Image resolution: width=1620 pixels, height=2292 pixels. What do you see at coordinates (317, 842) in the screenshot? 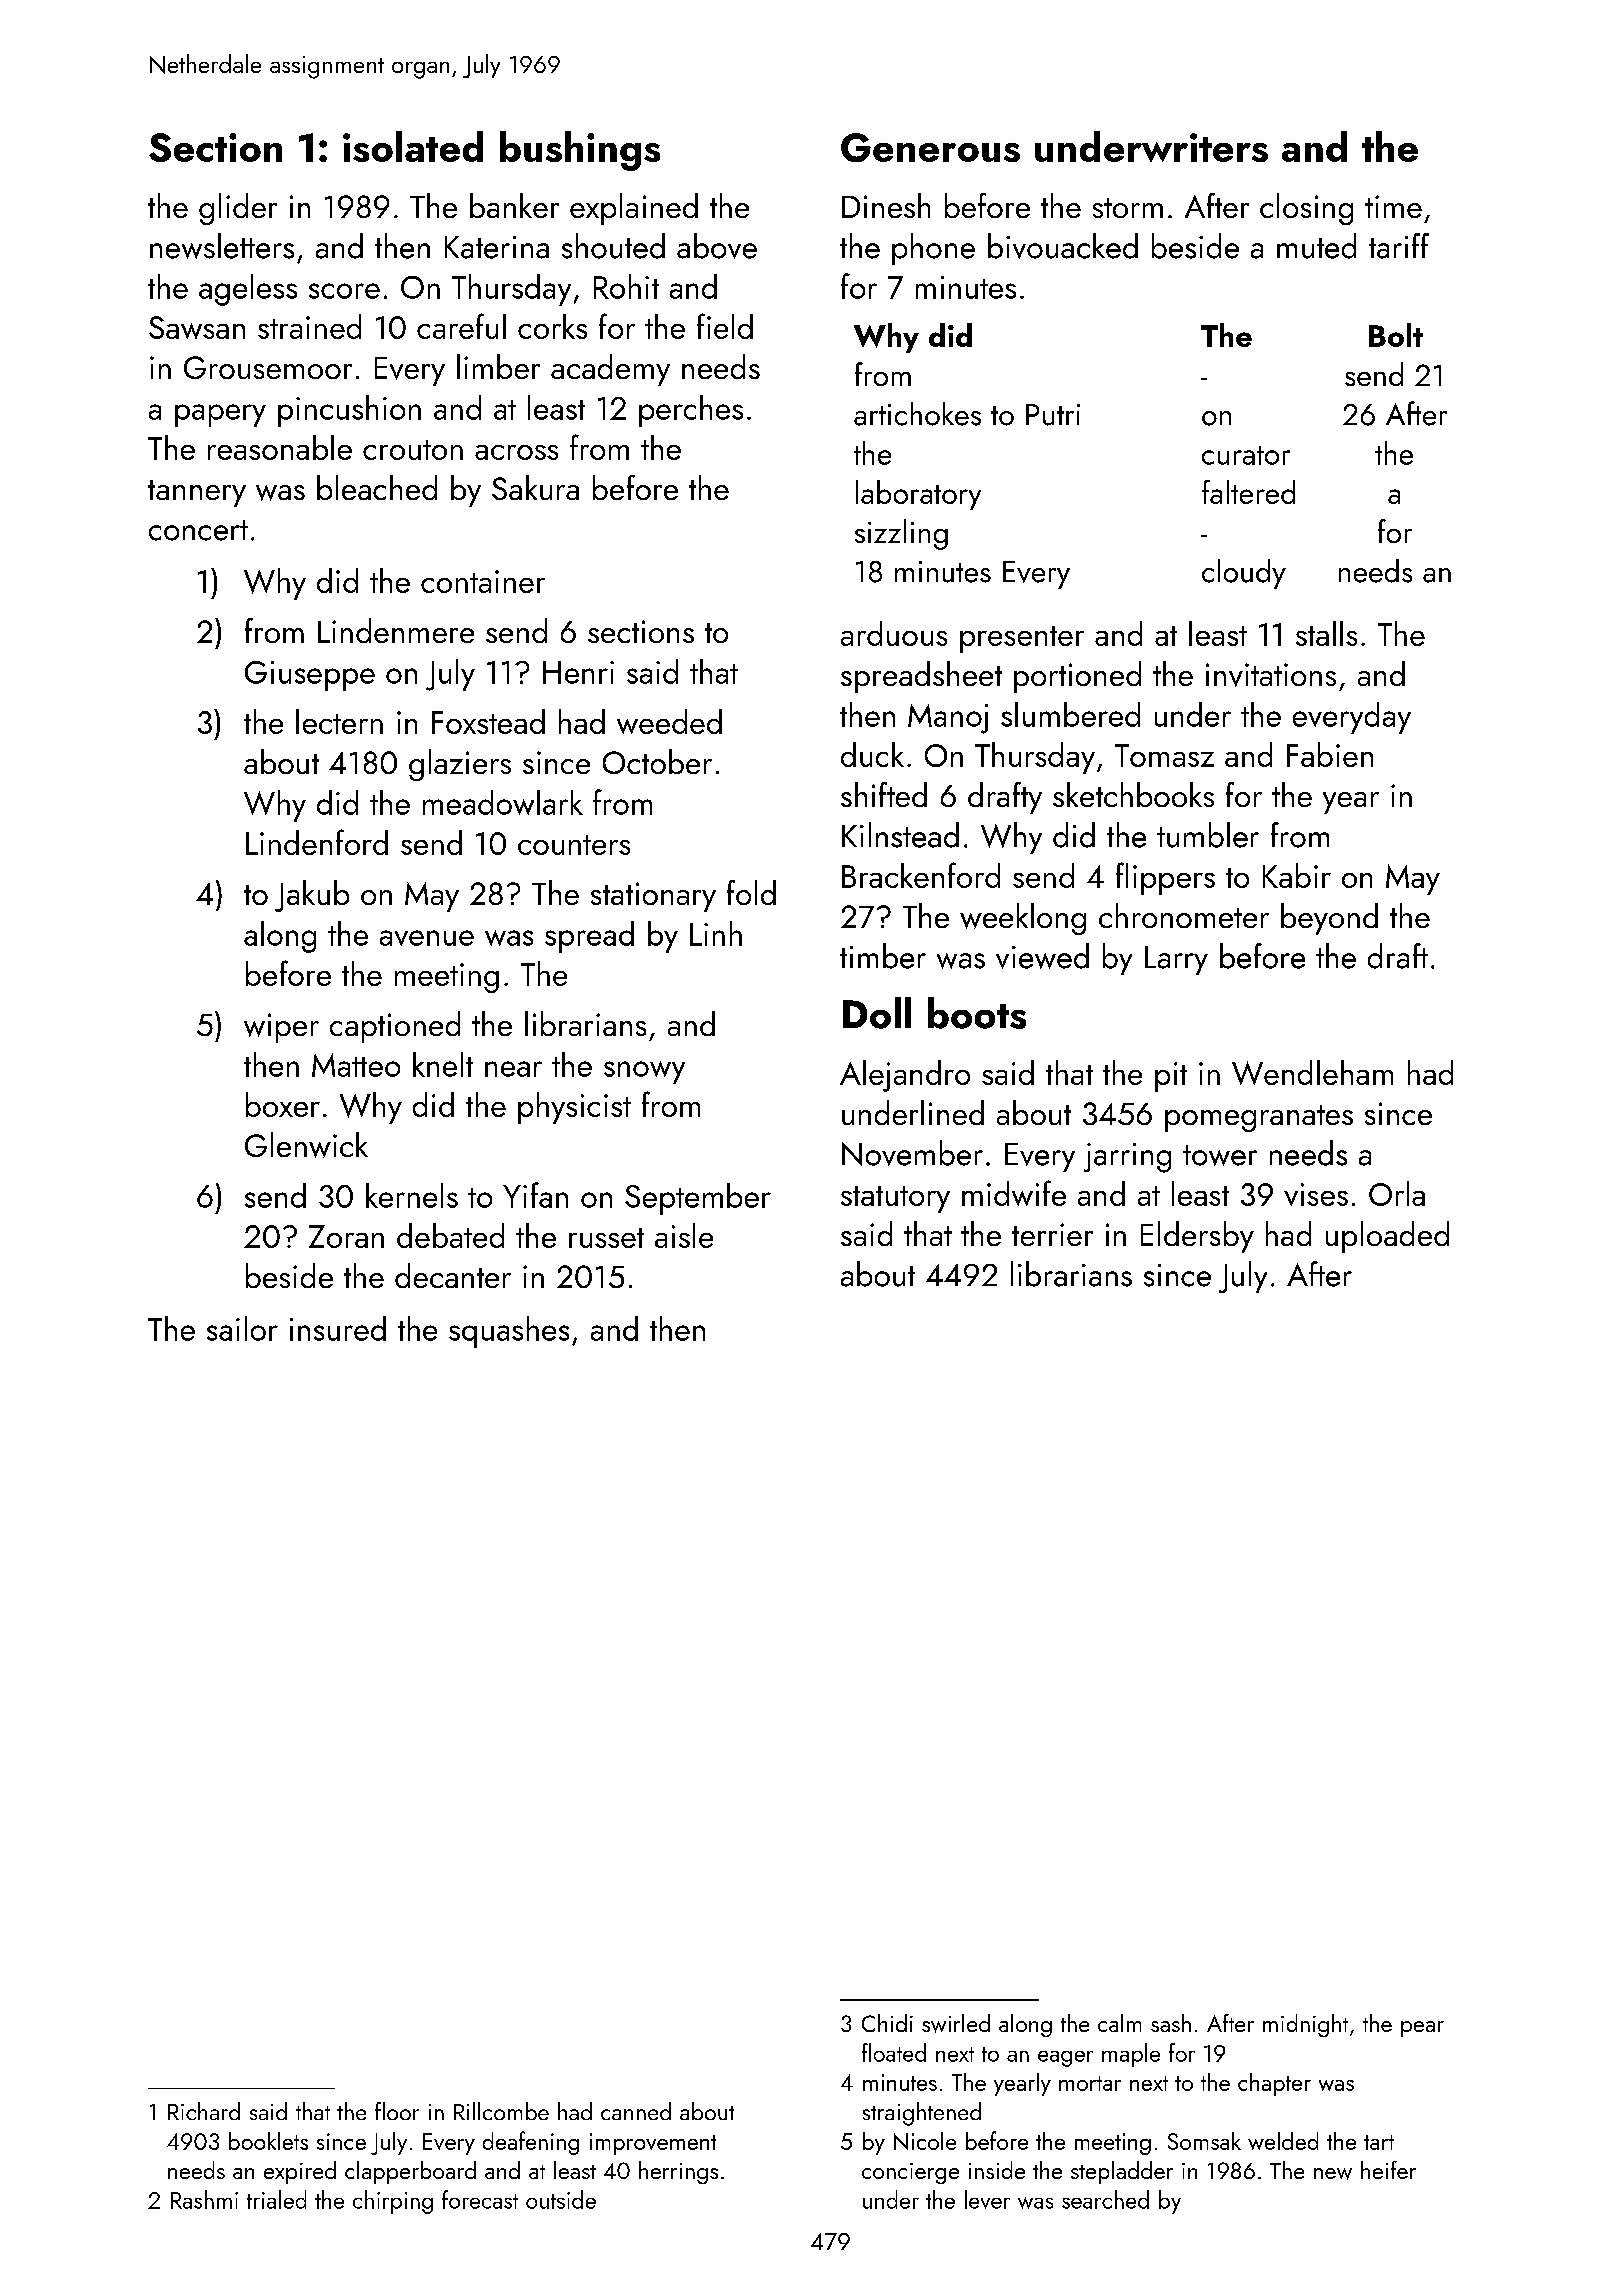
I see `Lindenford` at bounding box center [317, 842].
